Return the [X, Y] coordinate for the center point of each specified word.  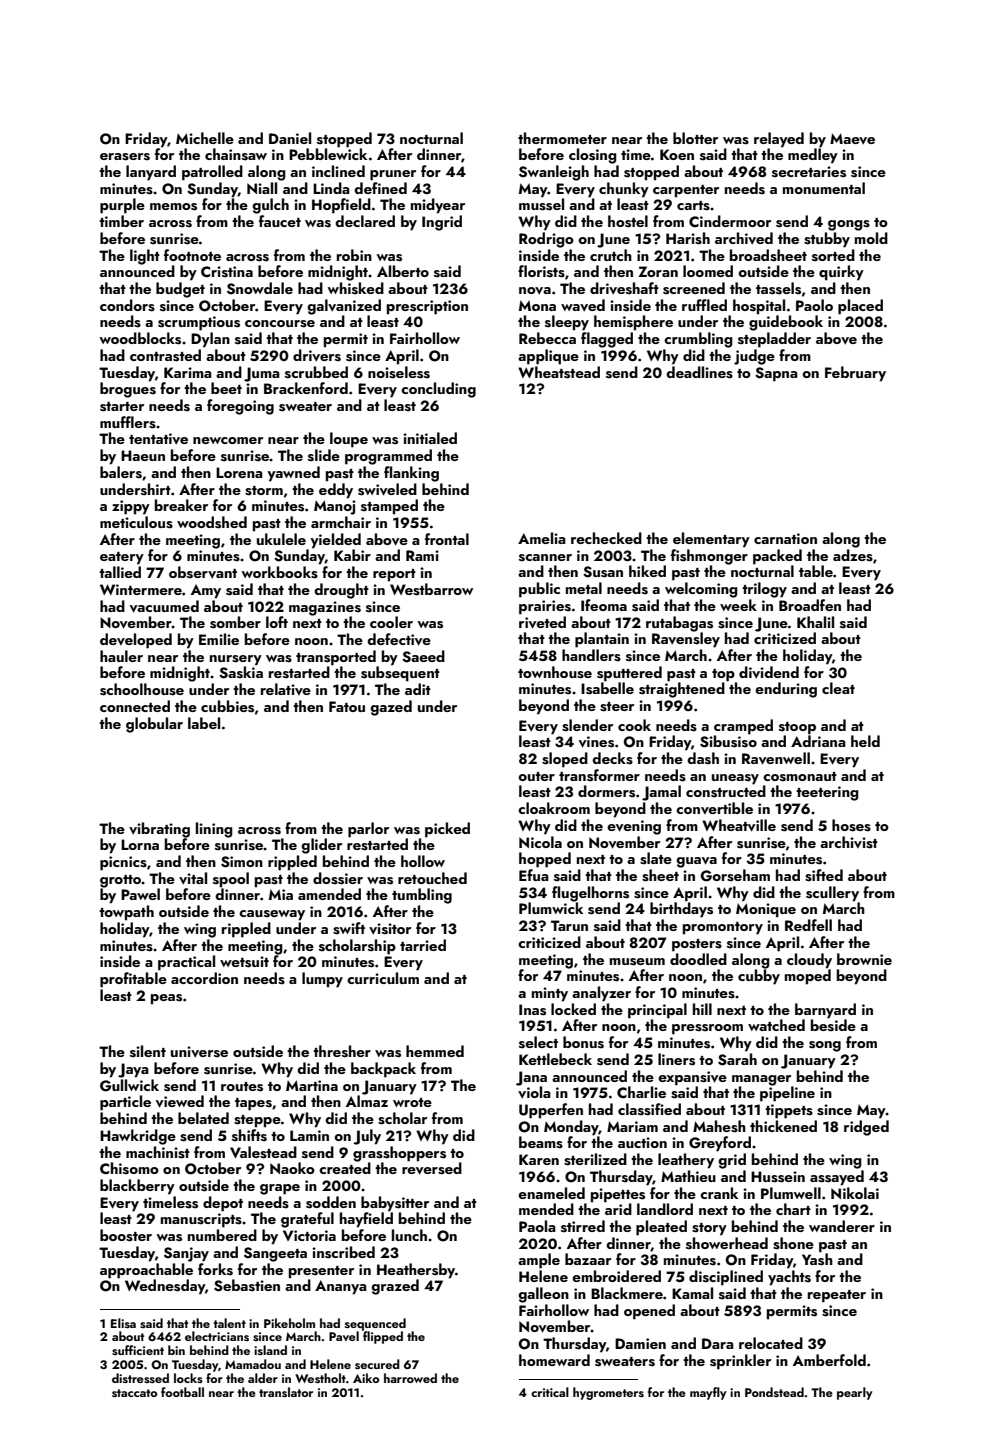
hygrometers [608, 1393]
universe [199, 1052]
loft [277, 622]
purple [122, 206]
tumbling [422, 896]
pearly [855, 1393]
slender [587, 725]
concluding [438, 390]
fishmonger [709, 557]
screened [694, 288]
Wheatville [739, 825]
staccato [134, 1393]
